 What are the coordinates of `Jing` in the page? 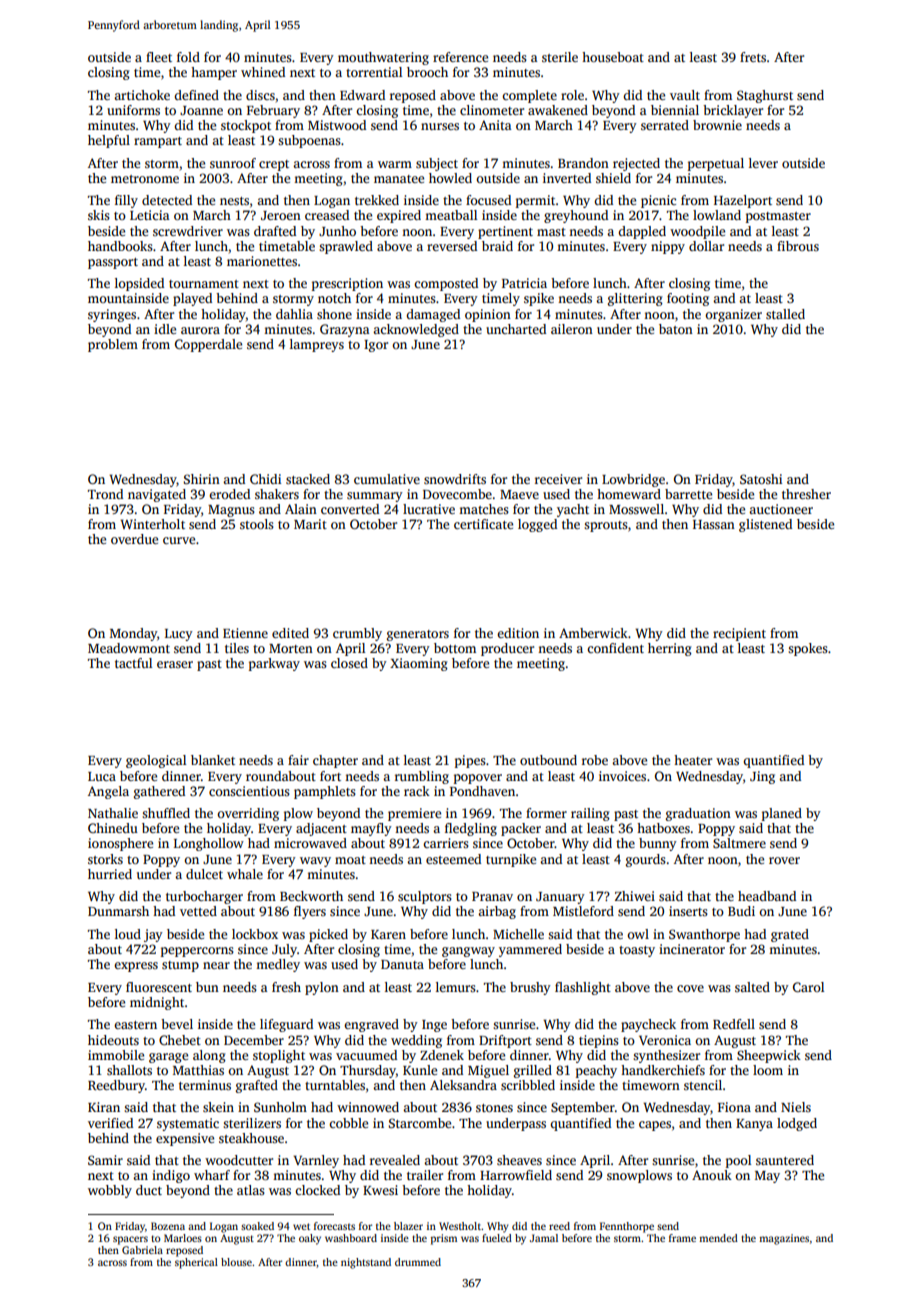 It's located at (762, 777).
